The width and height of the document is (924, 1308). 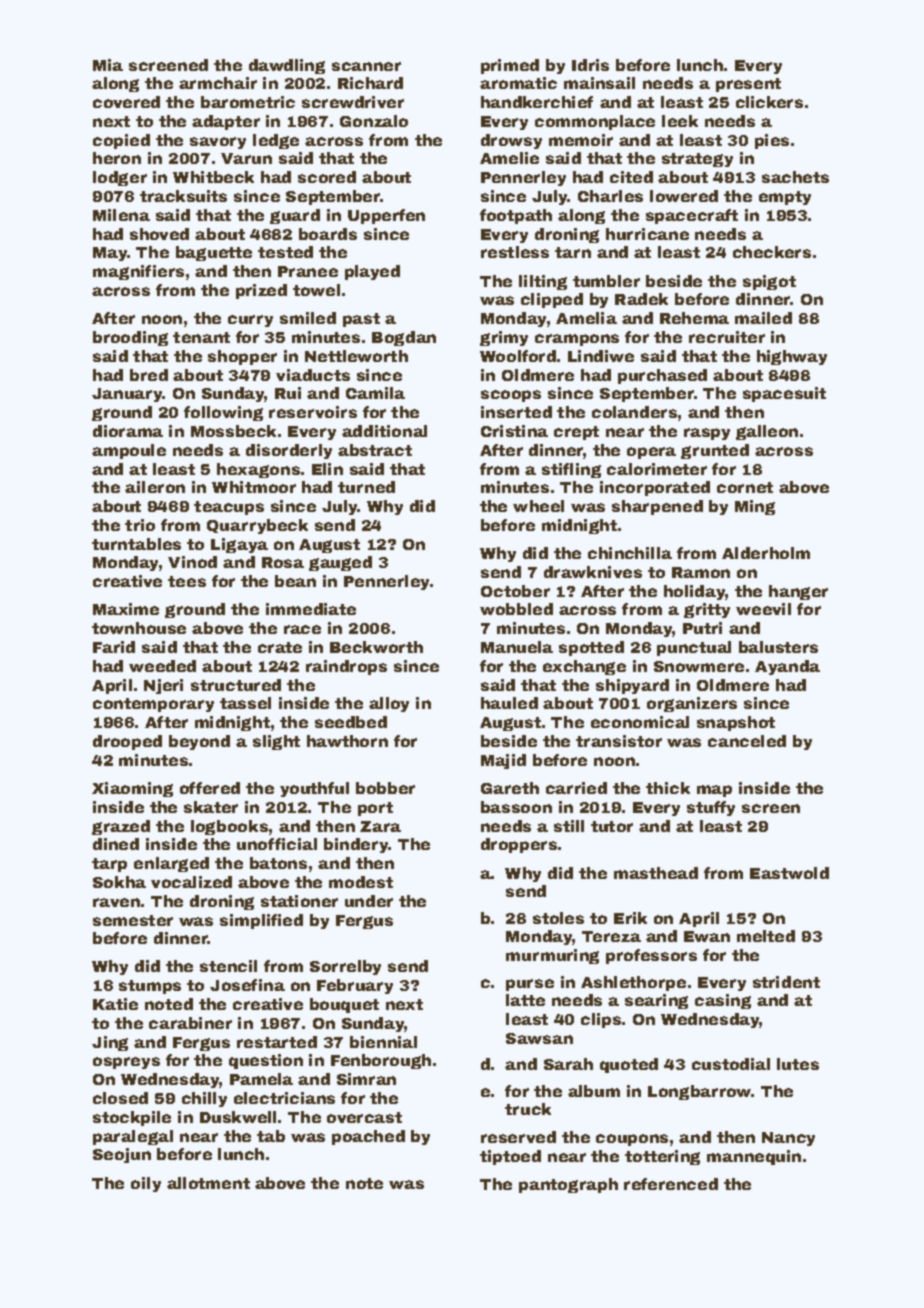 I want to click on truck, so click(x=528, y=1109).
